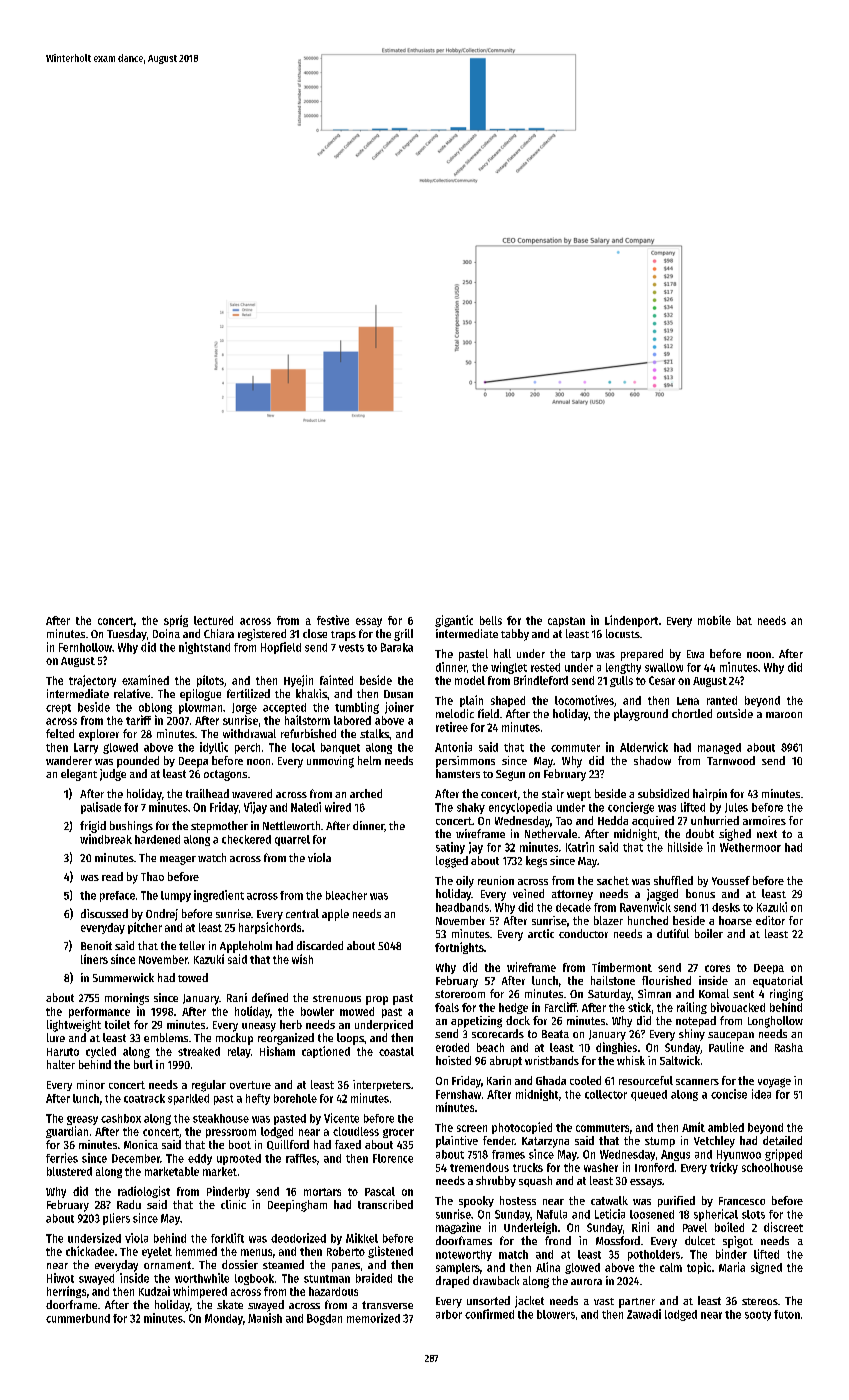 This document has width=849, height=1400. What do you see at coordinates (631, 621) in the document?
I see `Lindenport` at bounding box center [631, 621].
